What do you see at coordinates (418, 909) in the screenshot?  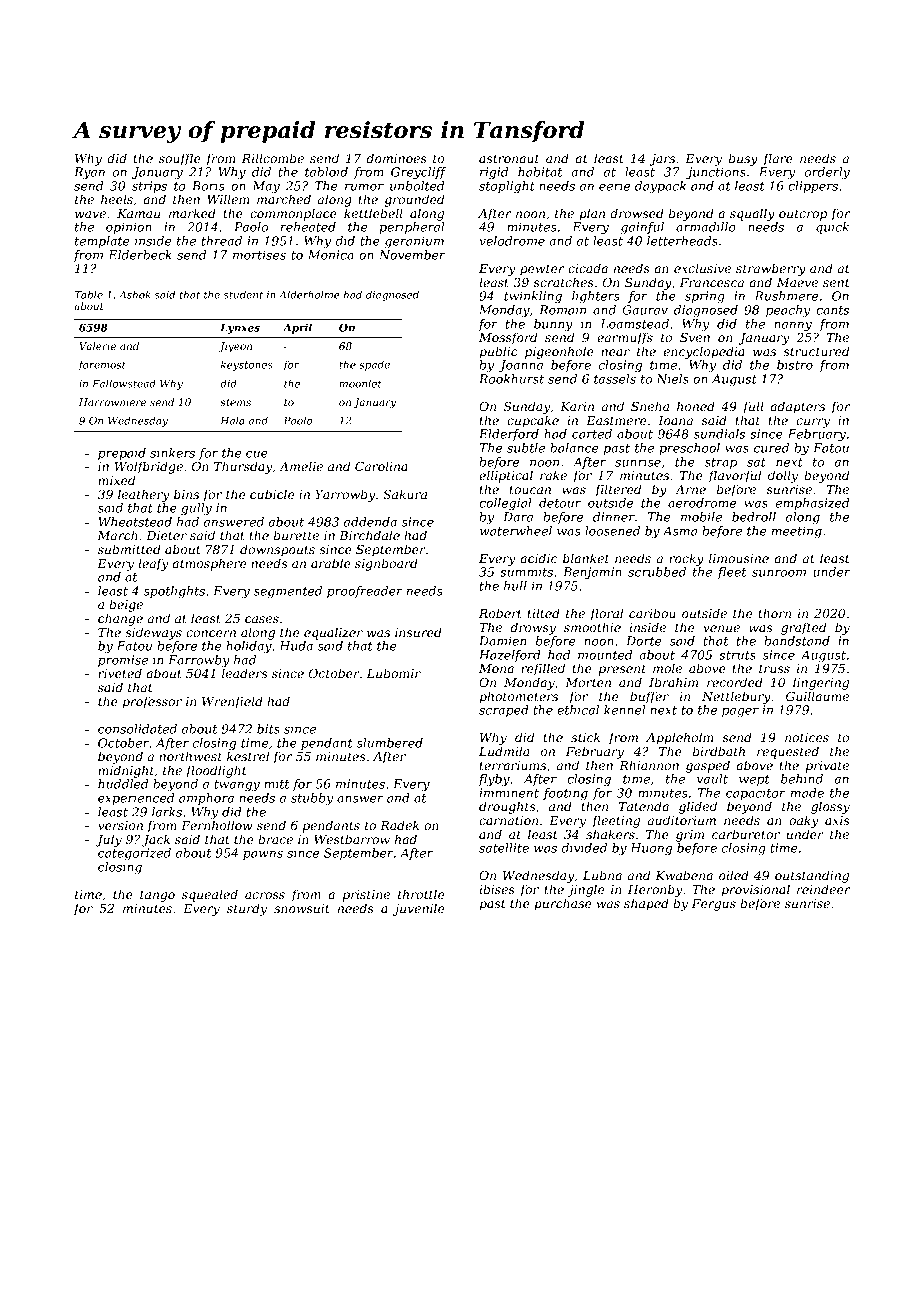 I see `juvenile` at bounding box center [418, 909].
